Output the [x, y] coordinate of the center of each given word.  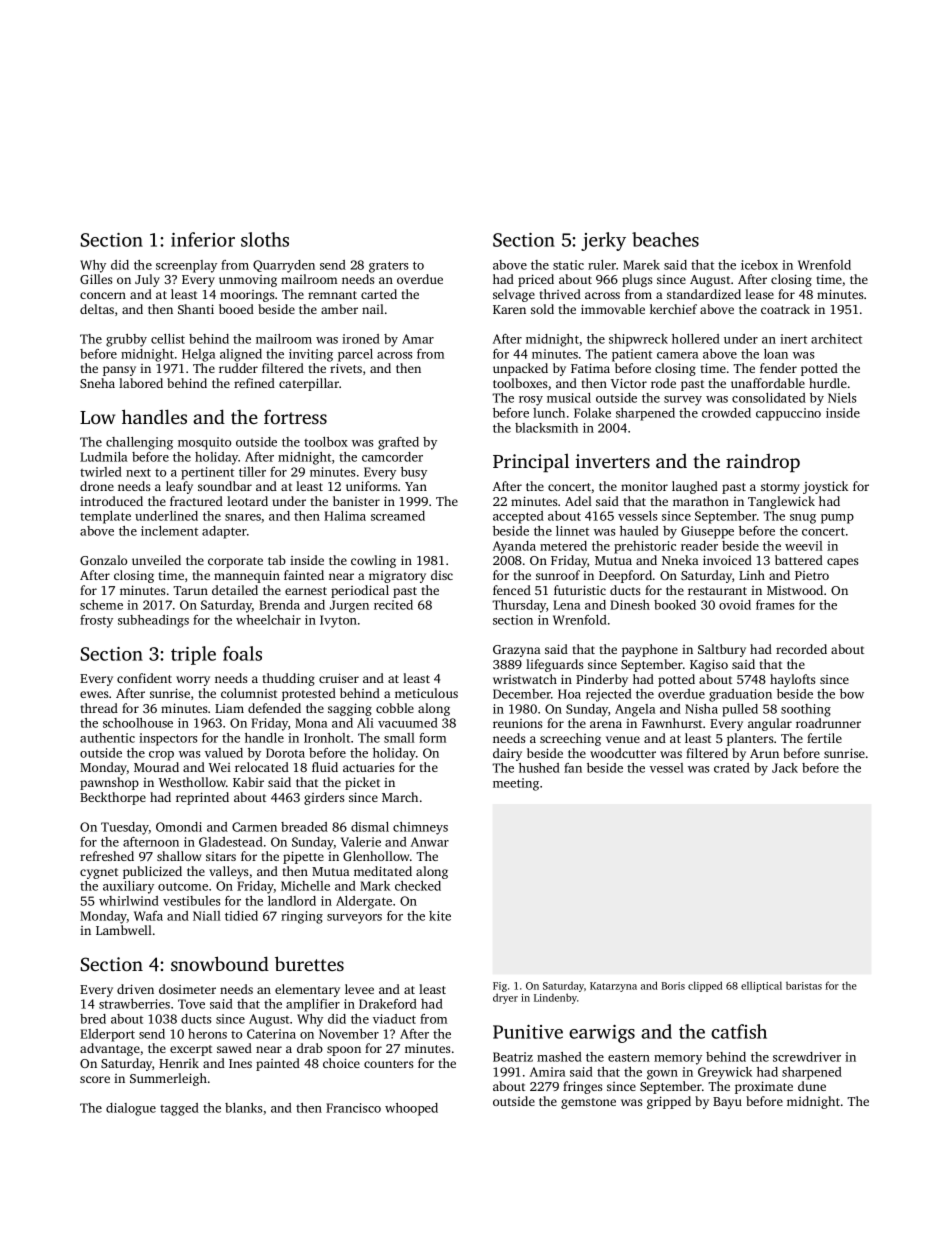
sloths [265, 239]
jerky [603, 241]
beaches [665, 239]
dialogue [131, 1109]
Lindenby [555, 998]
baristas [804, 986]
